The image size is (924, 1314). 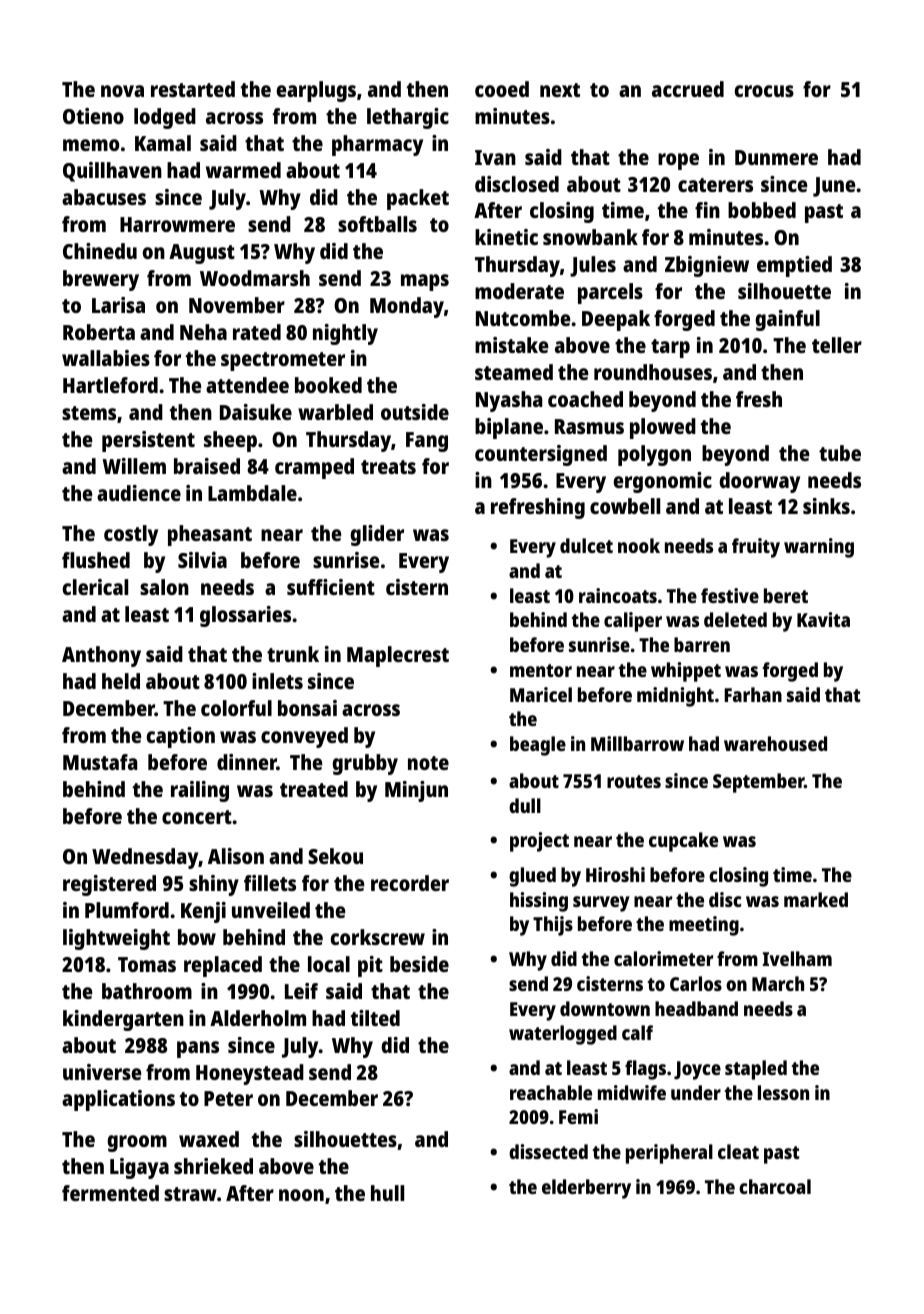 I want to click on mistake, so click(x=511, y=345).
